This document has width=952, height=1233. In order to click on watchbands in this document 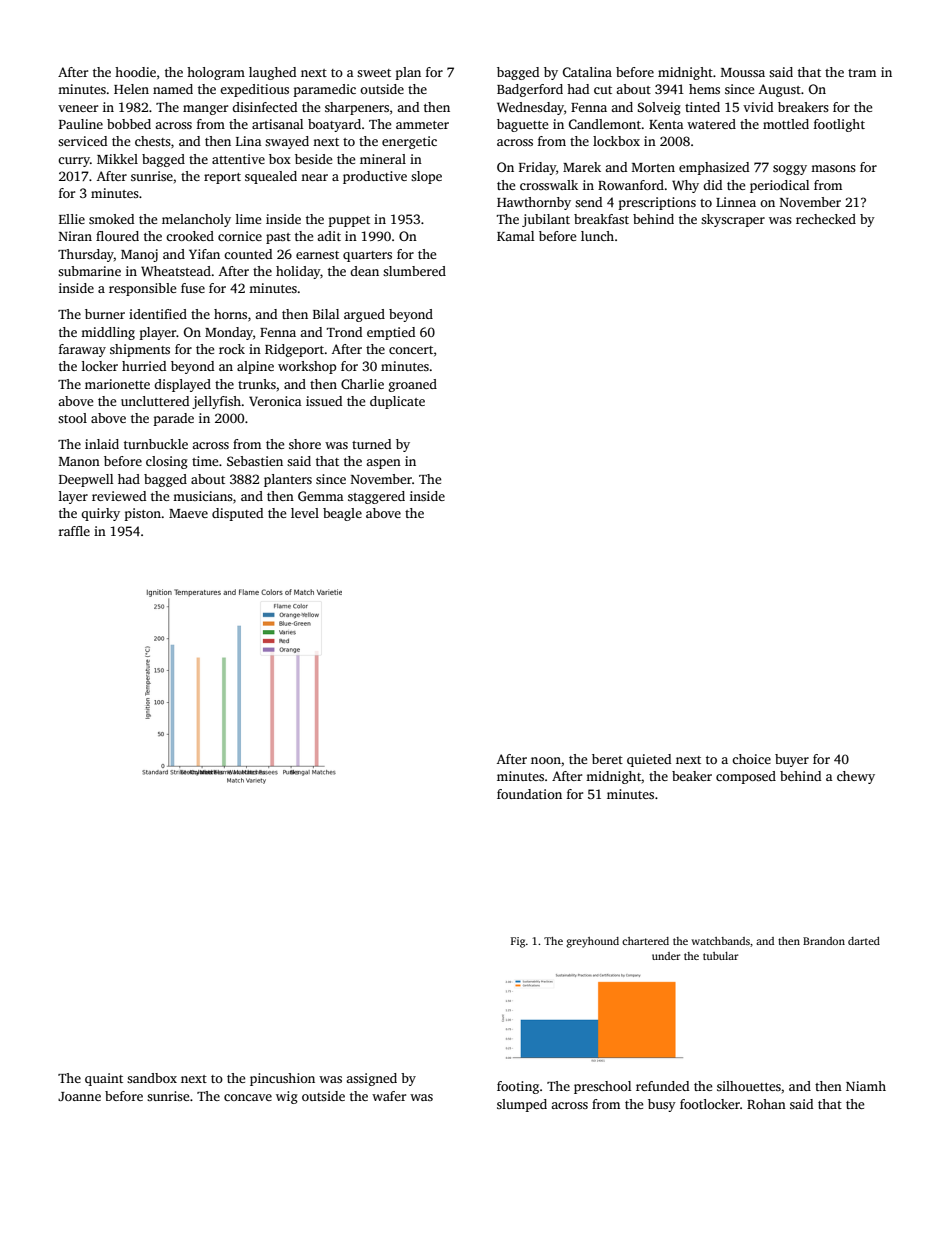, I will do `click(720, 941)`.
